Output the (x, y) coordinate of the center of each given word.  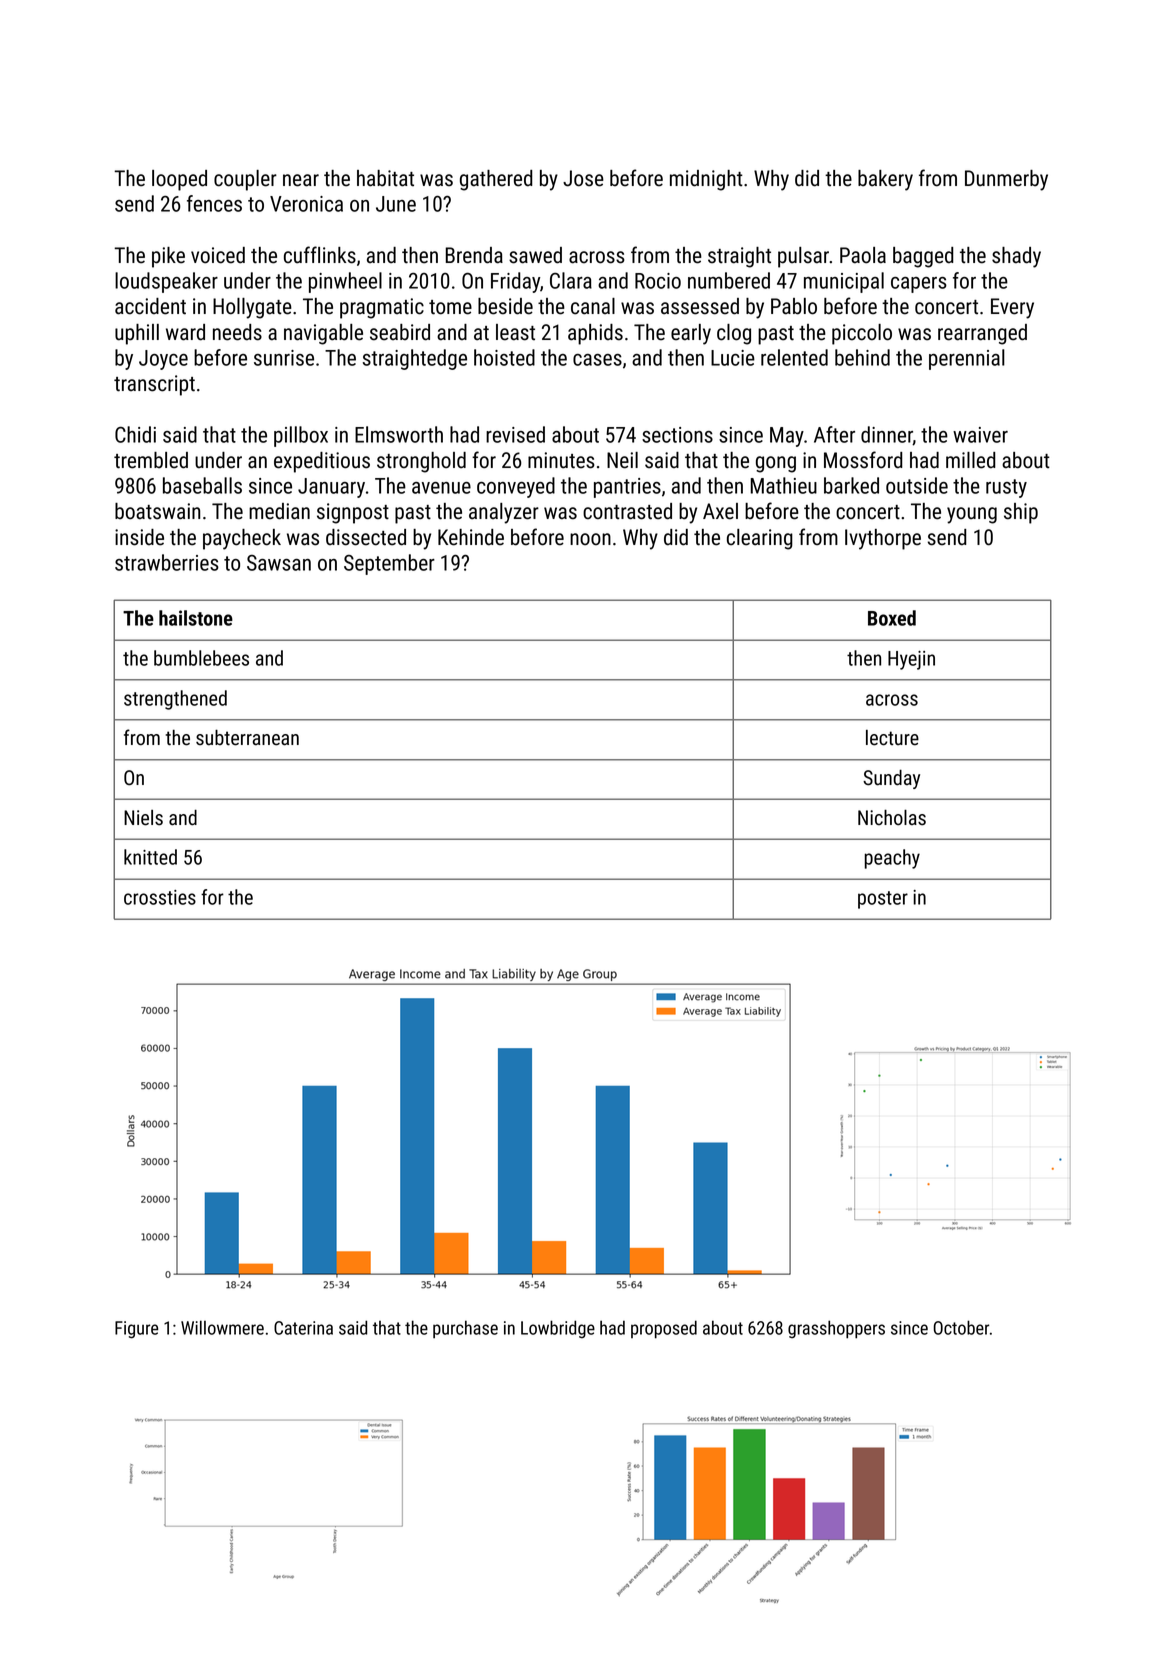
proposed (664, 1329)
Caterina (303, 1328)
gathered (496, 180)
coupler (245, 180)
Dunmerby (1006, 180)
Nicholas (892, 818)
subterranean (247, 738)
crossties (160, 897)
